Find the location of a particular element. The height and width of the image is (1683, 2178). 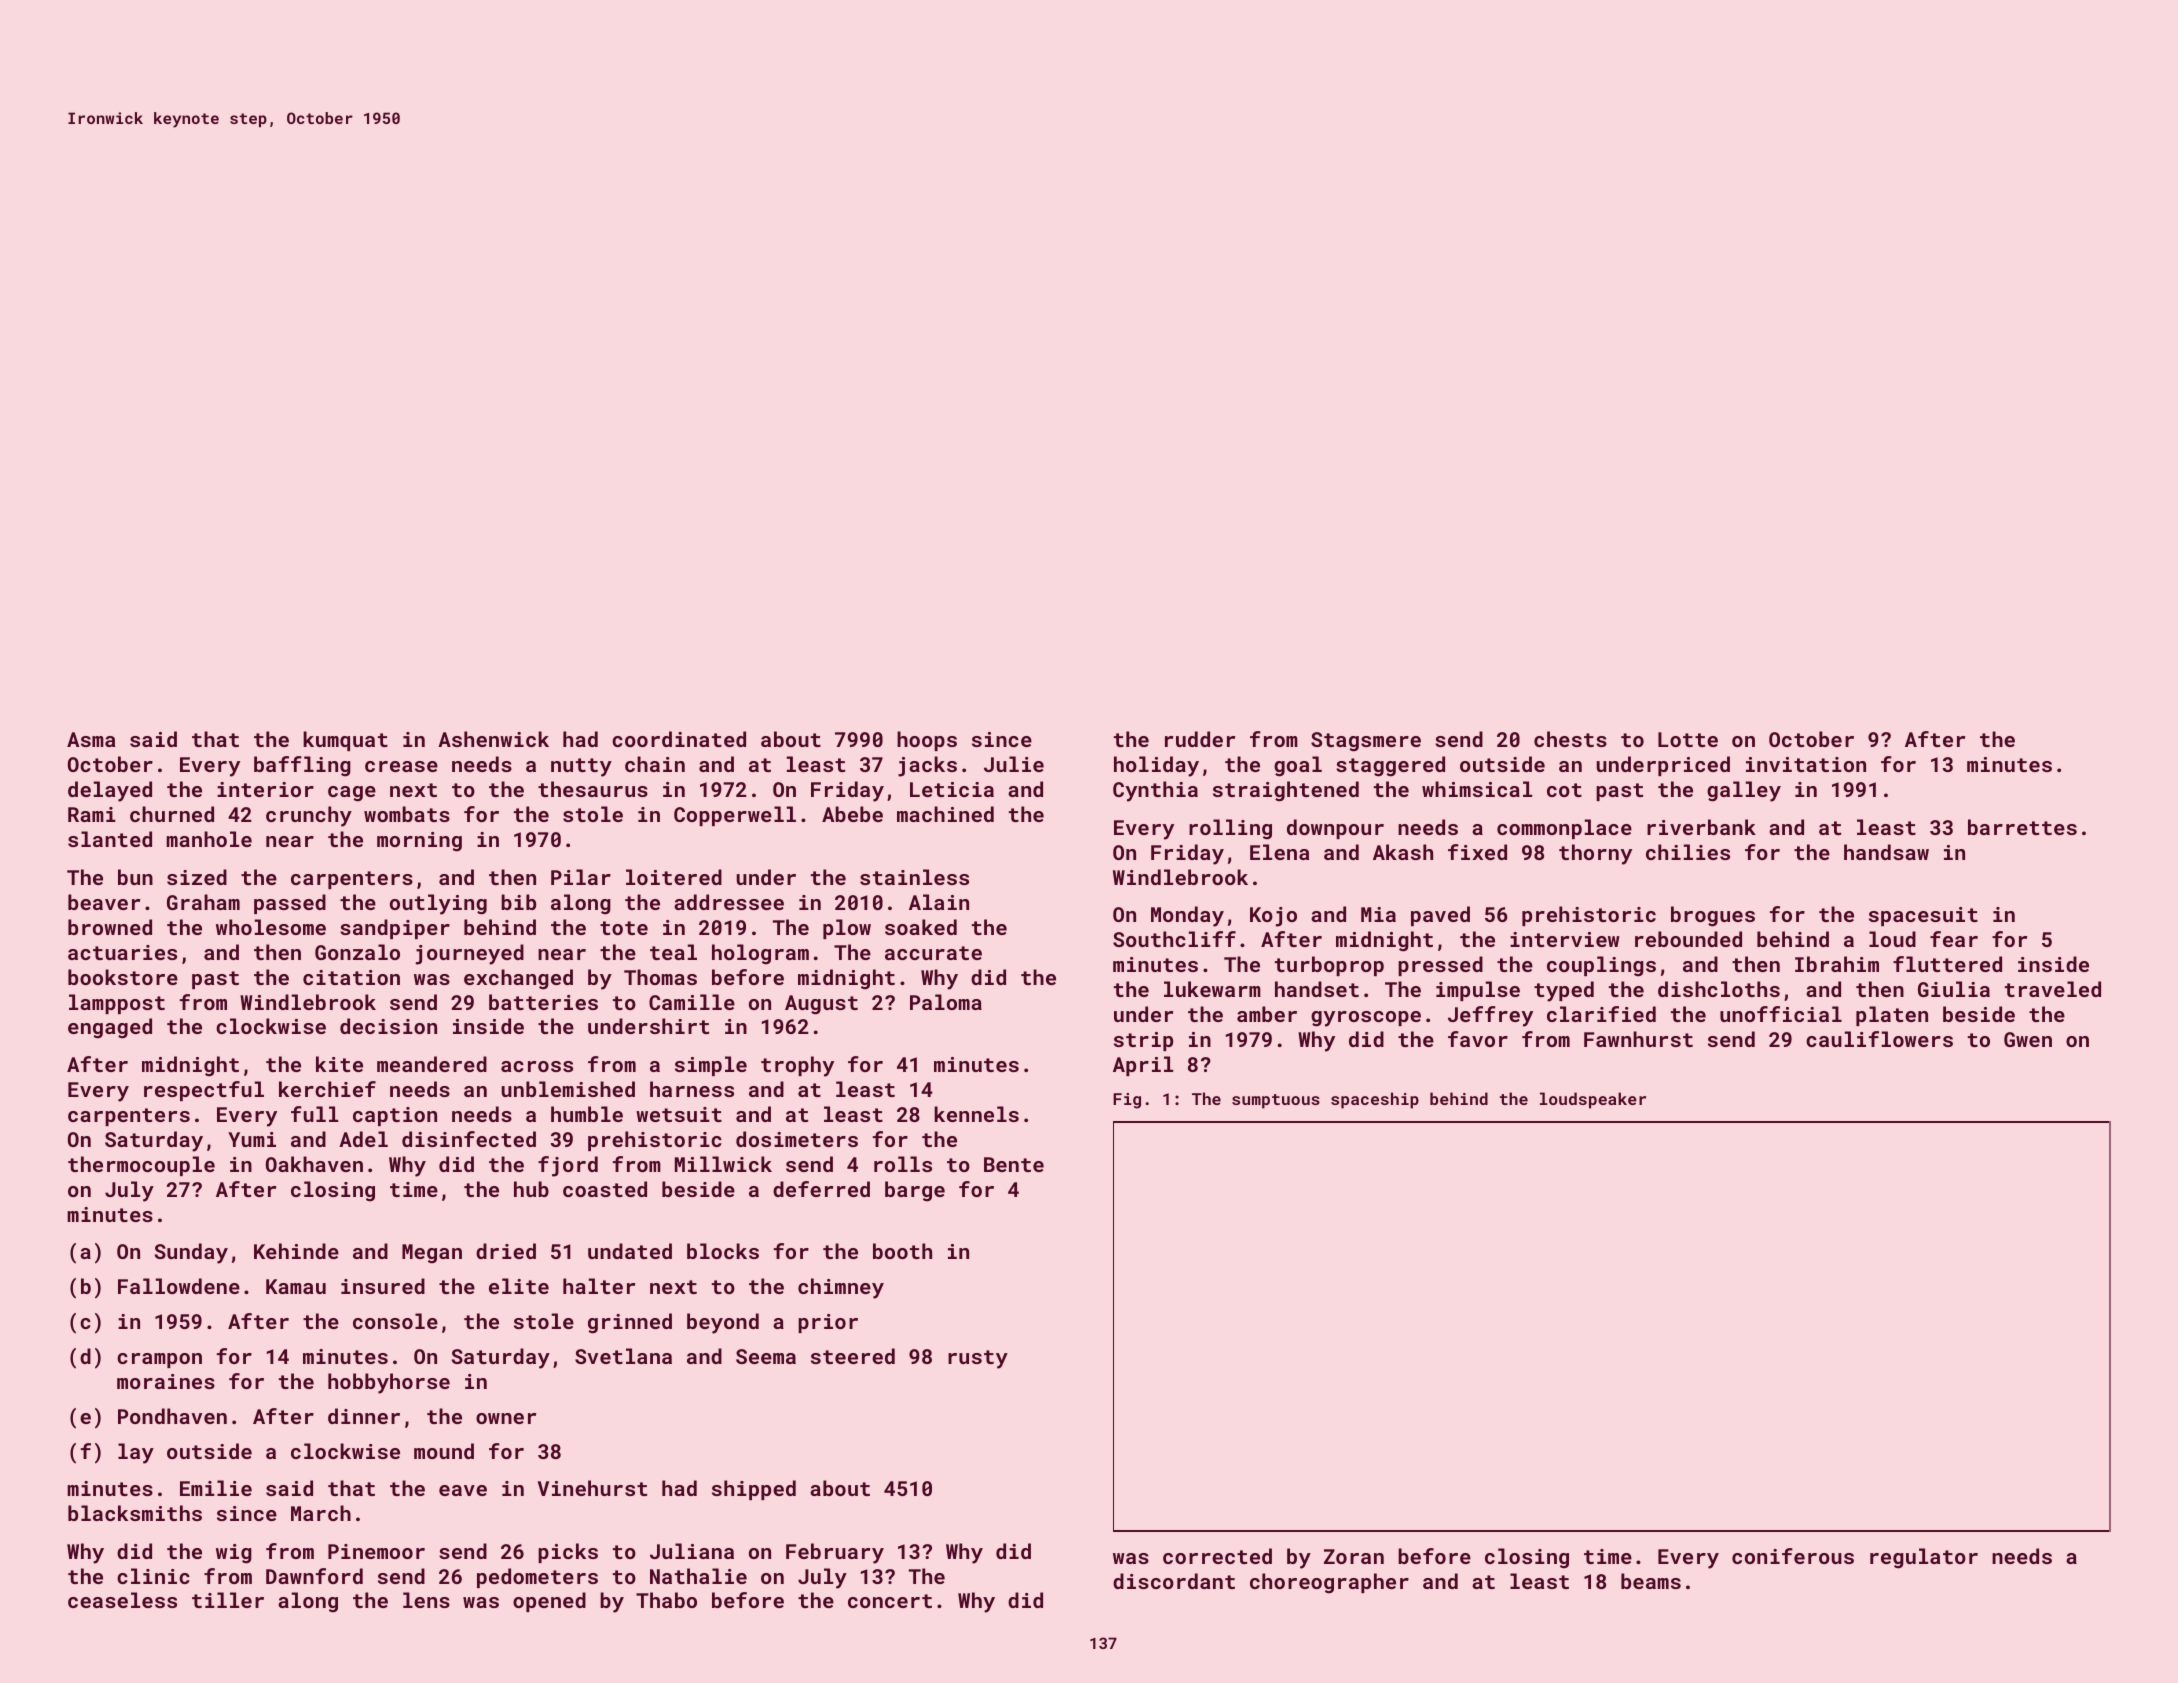

Gwen is located at coordinates (2028, 1039).
